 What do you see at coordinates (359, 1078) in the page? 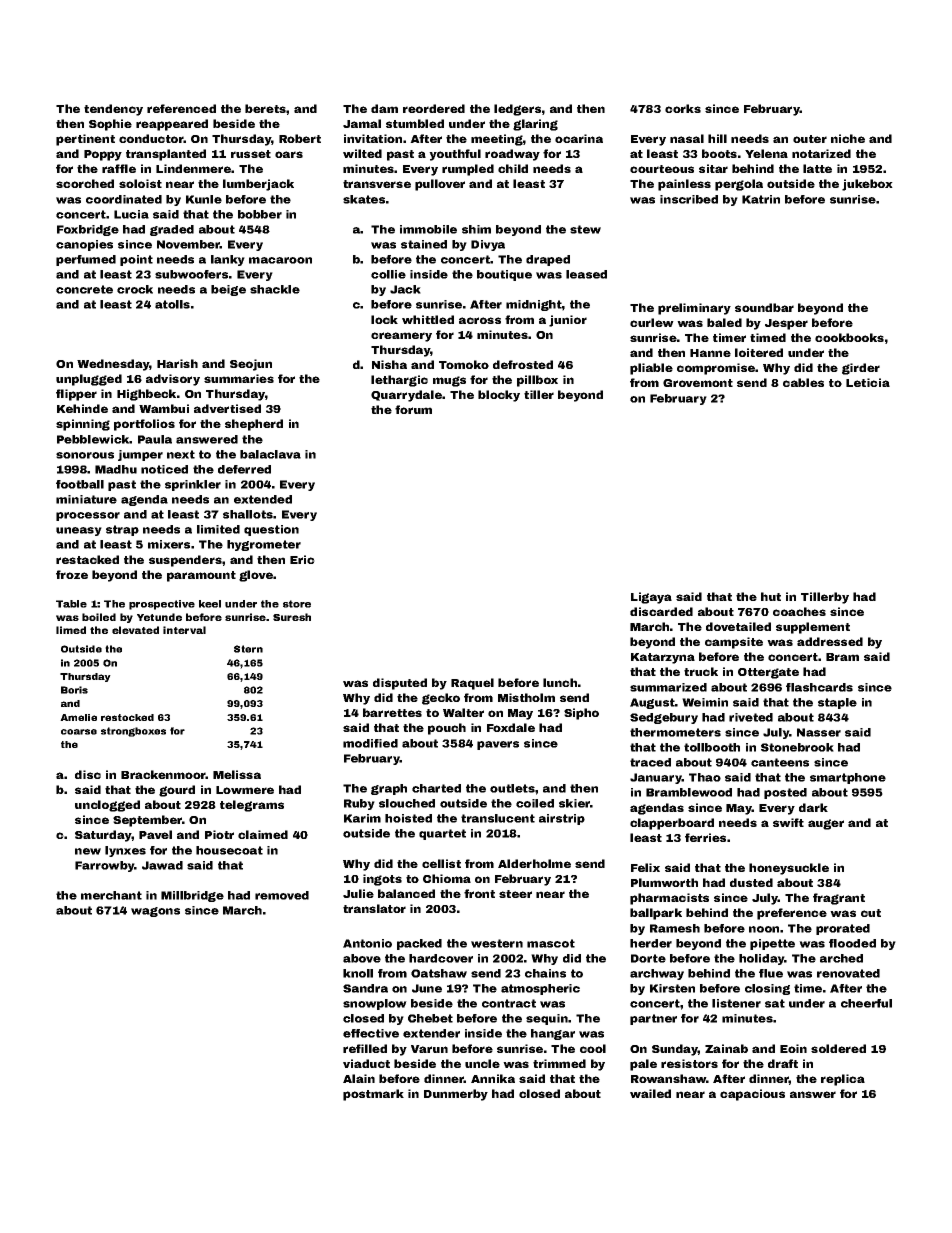
I see `Alain` at bounding box center [359, 1078].
